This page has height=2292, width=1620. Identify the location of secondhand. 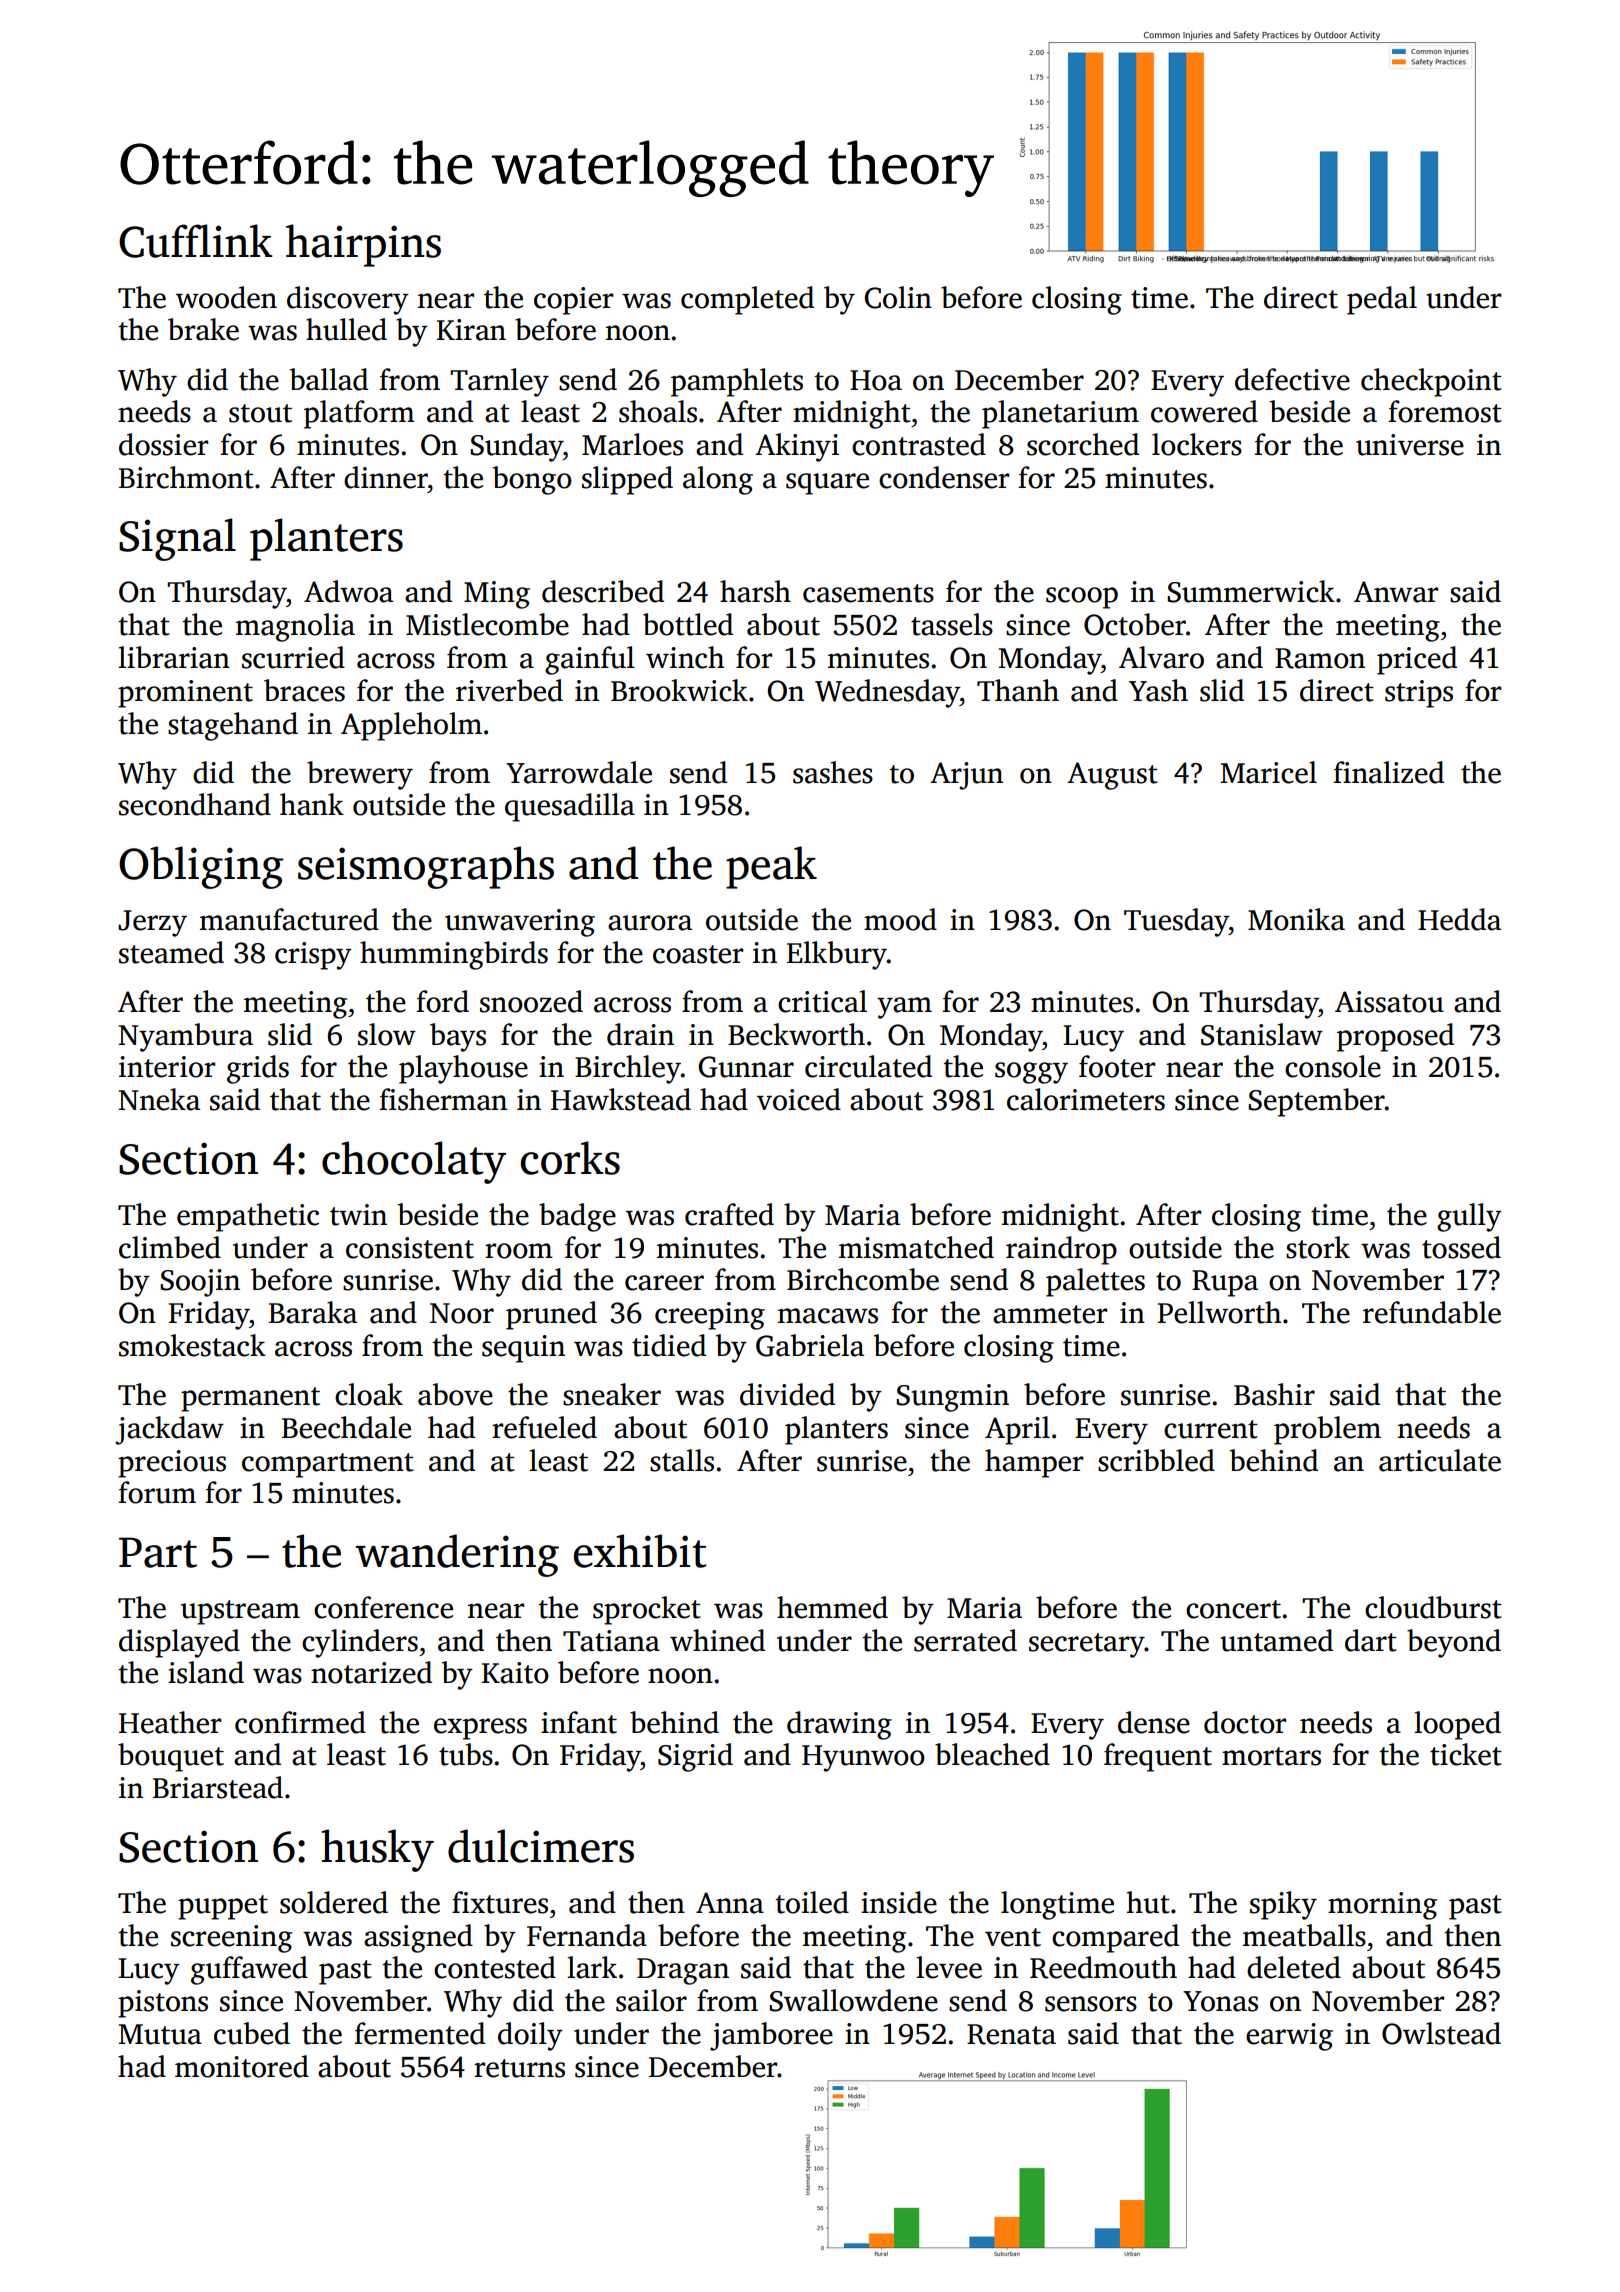
(195, 804).
